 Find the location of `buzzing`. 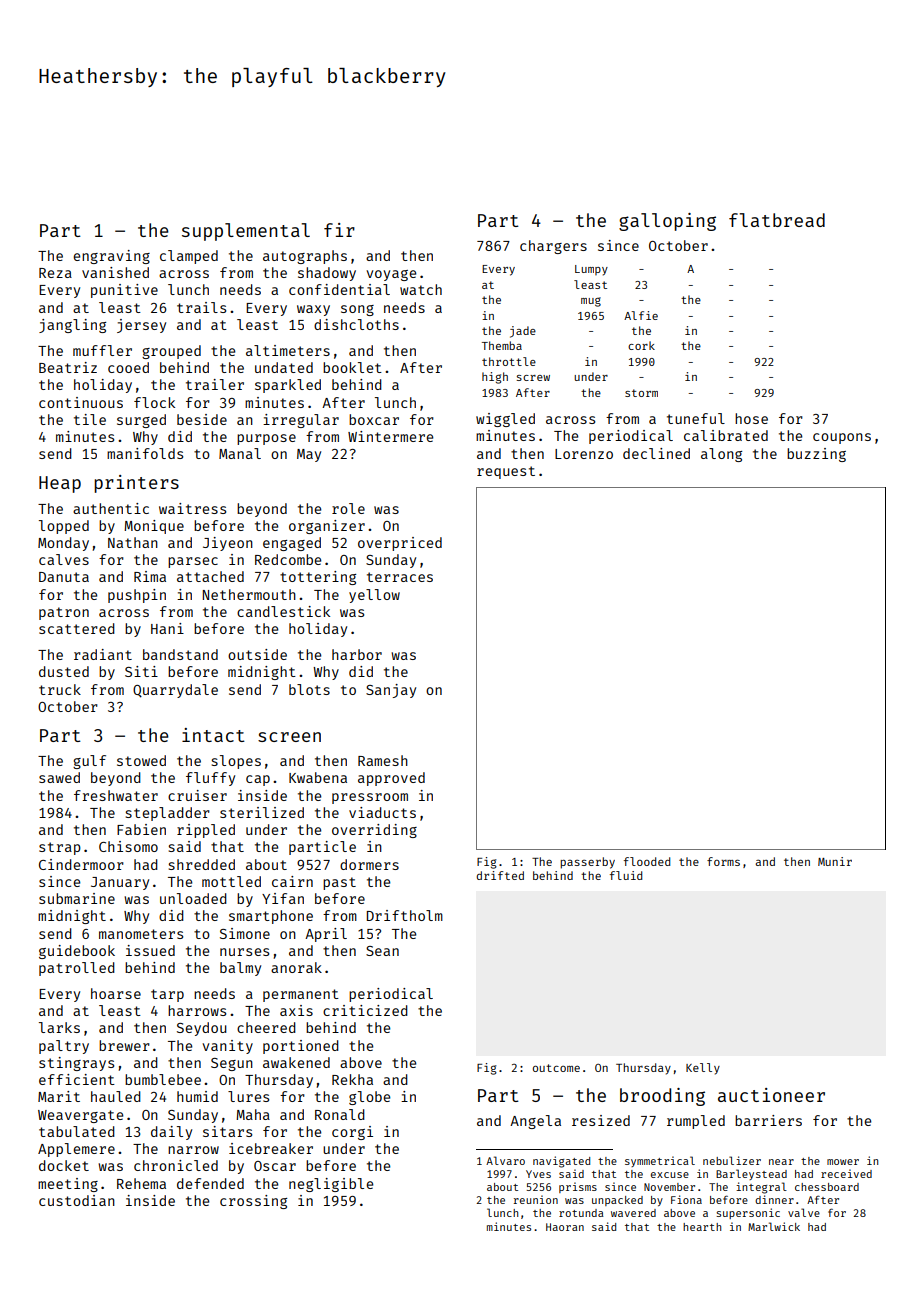

buzzing is located at coordinates (816, 455).
